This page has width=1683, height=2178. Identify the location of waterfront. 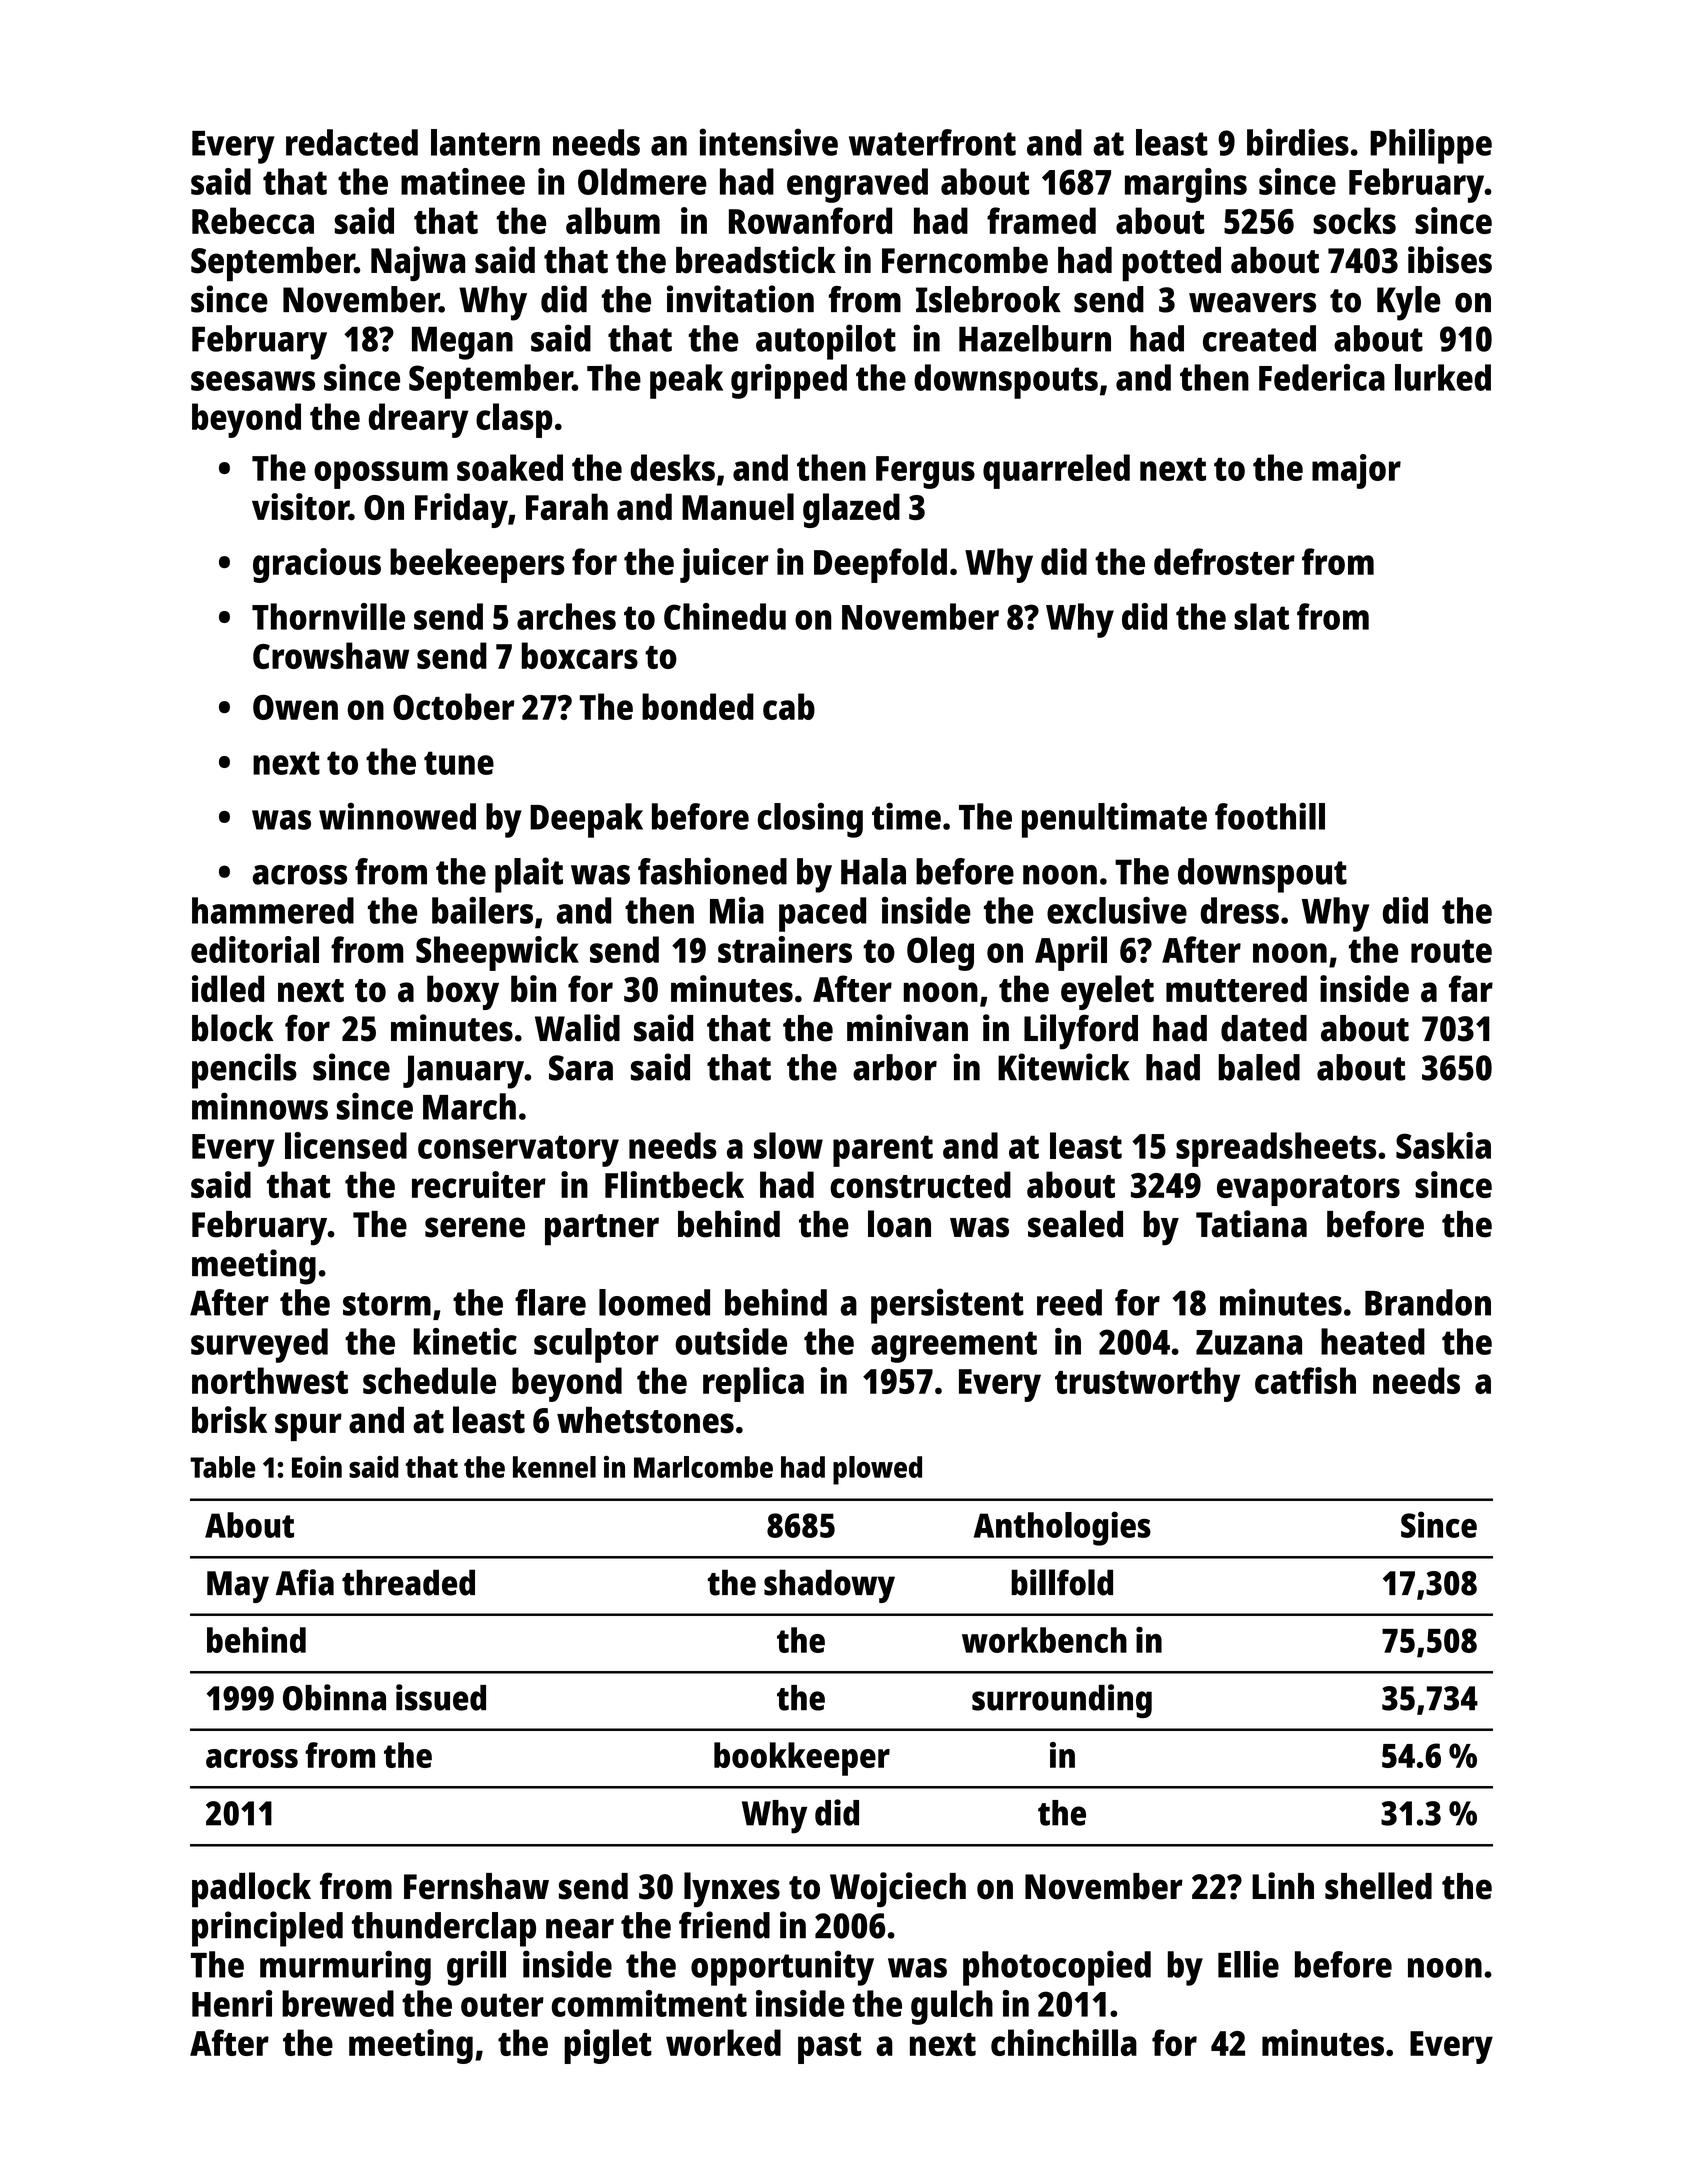
(932, 142).
